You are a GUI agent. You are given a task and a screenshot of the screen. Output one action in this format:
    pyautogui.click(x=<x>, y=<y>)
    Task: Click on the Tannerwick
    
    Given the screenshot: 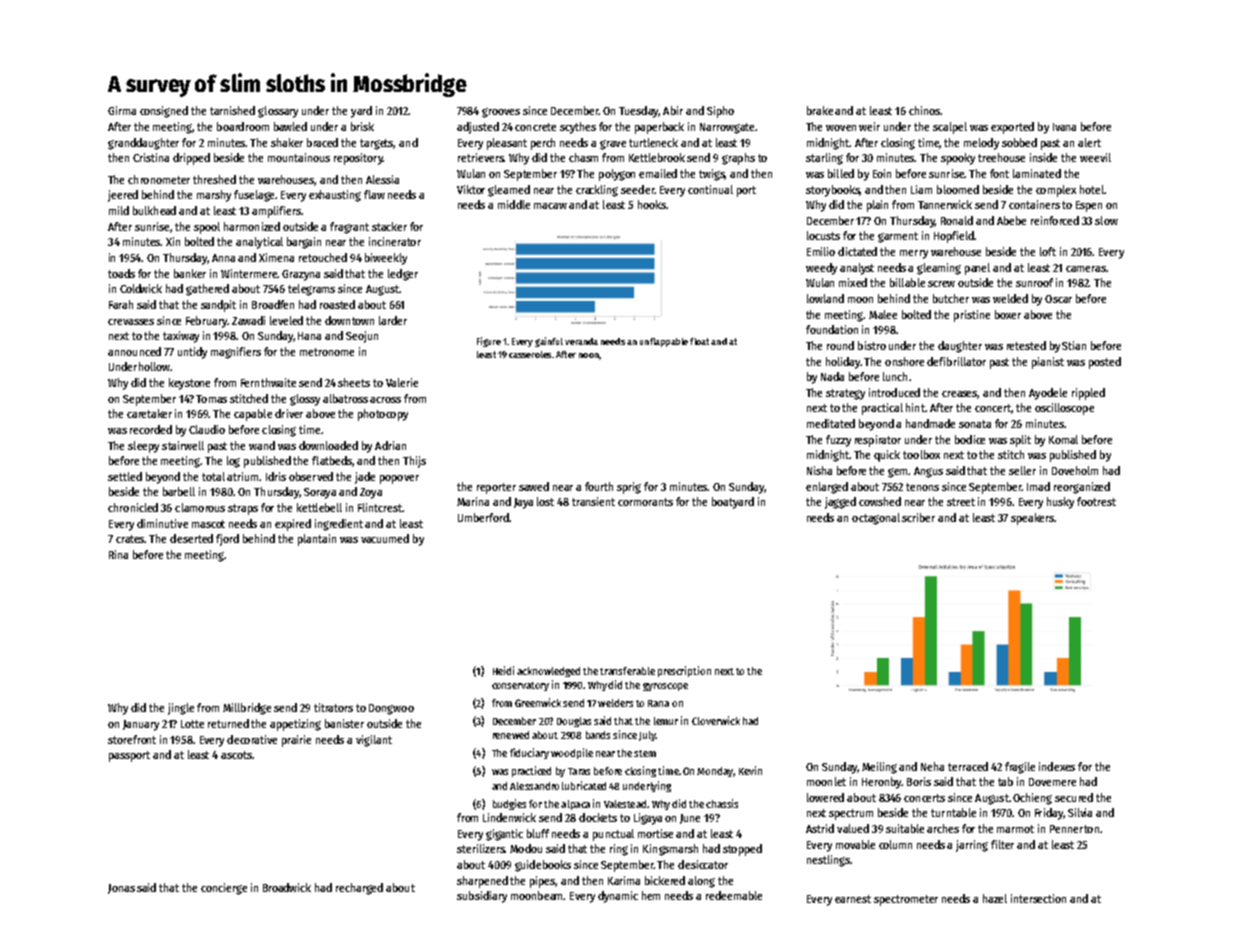 What is the action you would take?
    pyautogui.click(x=945, y=204)
